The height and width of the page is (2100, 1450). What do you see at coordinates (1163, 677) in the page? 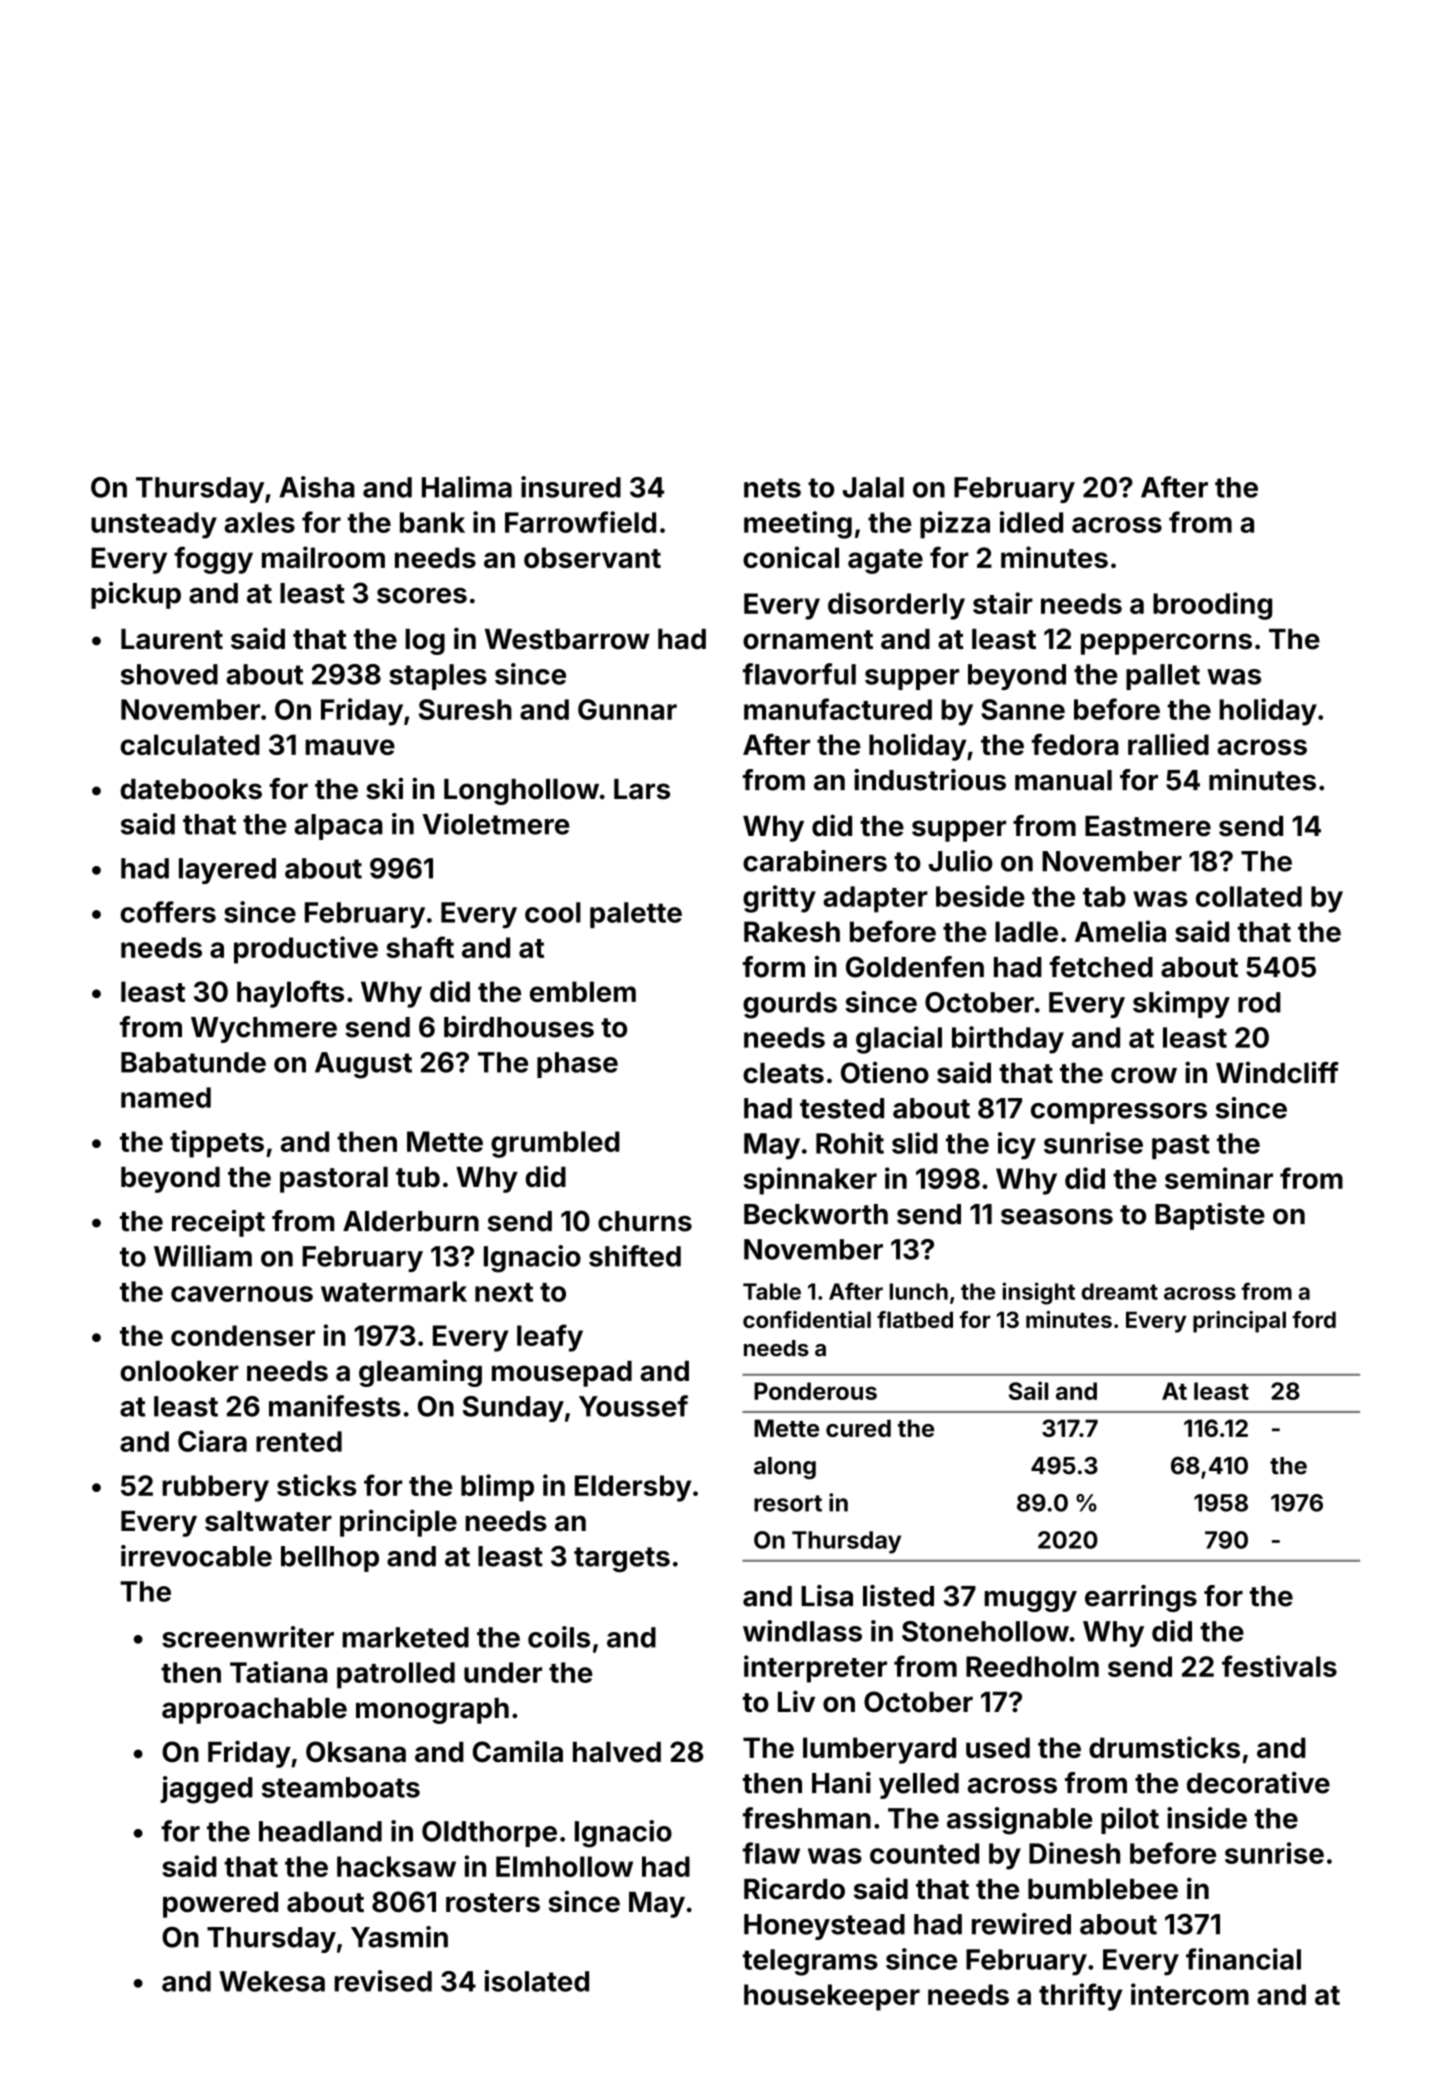
I see `pallet` at bounding box center [1163, 677].
